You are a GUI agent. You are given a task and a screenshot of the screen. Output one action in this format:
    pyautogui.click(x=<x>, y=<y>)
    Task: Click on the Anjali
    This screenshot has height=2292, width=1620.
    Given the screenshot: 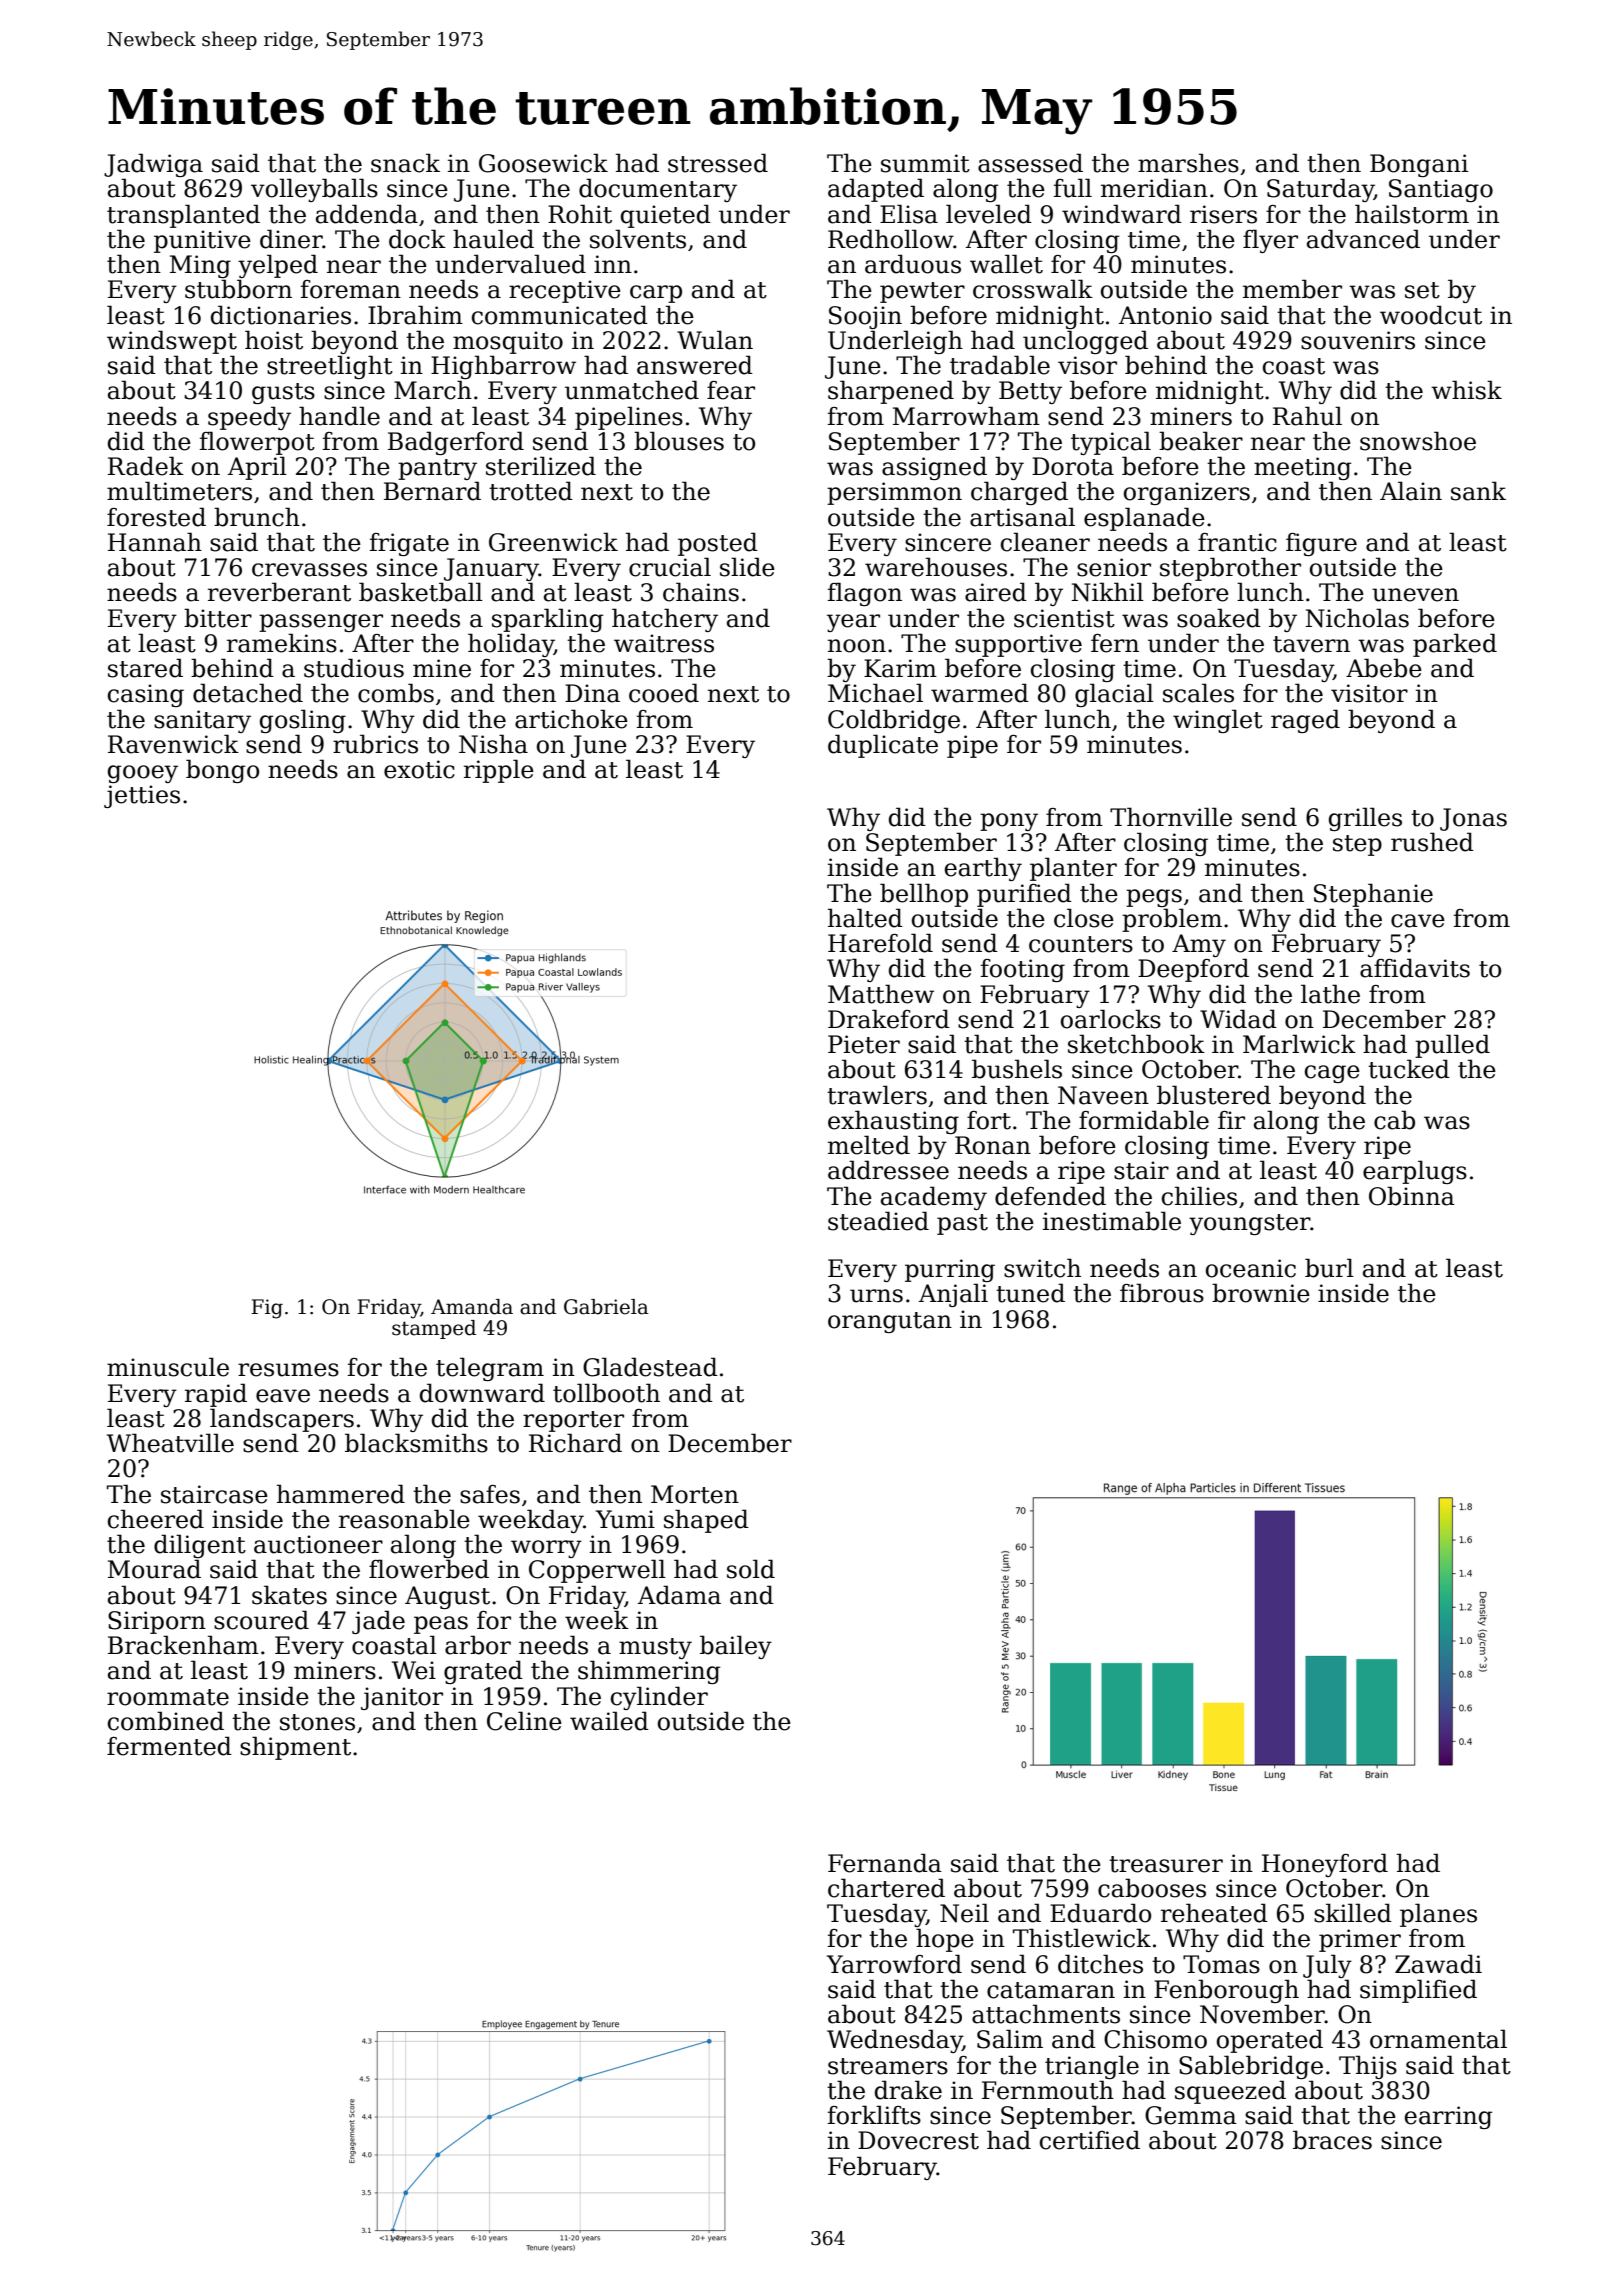 What is the action you would take?
    pyautogui.click(x=953, y=1295)
